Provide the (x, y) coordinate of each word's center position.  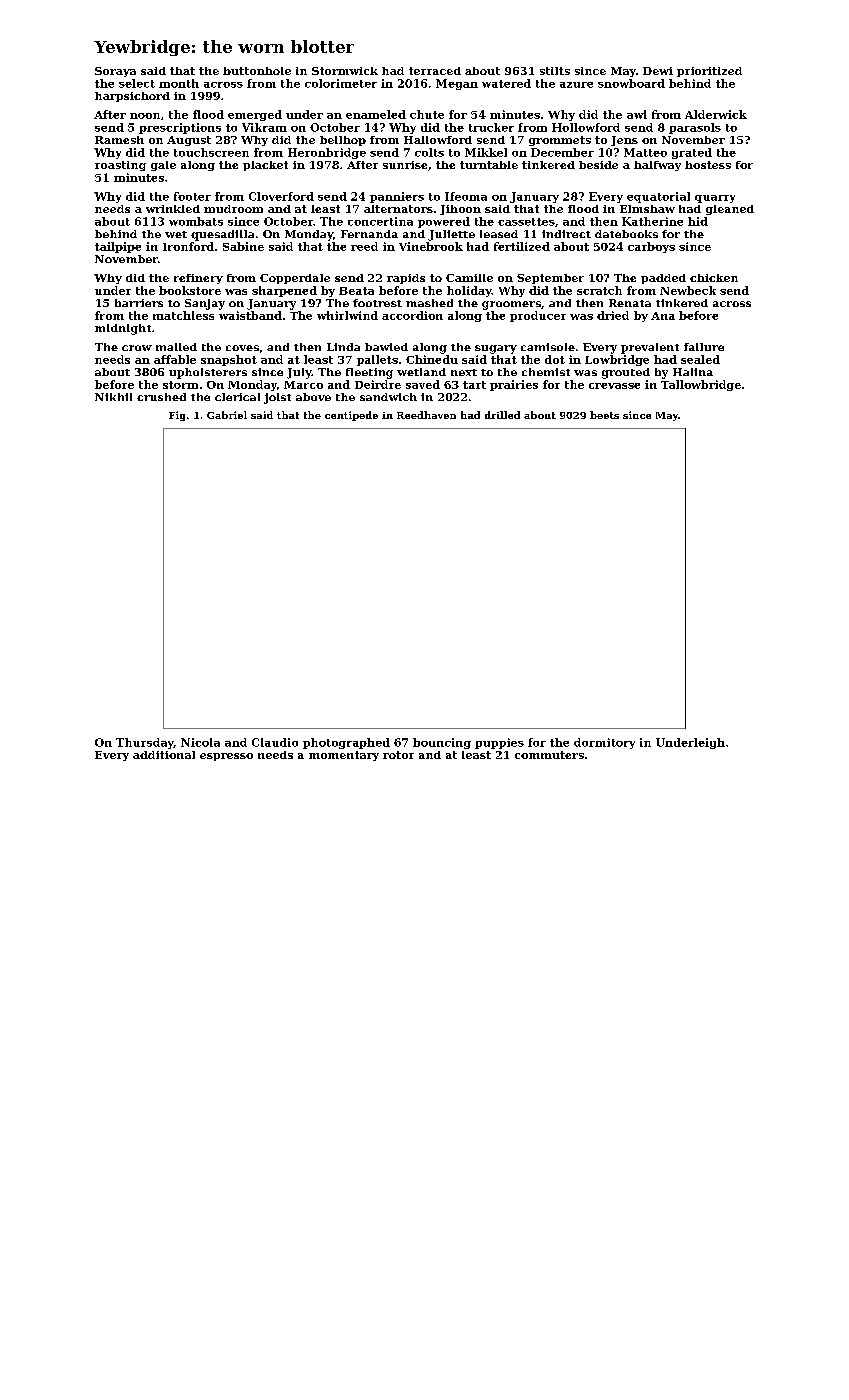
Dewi (658, 71)
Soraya (115, 72)
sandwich (388, 397)
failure (704, 347)
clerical (237, 397)
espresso (226, 757)
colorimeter (341, 83)
